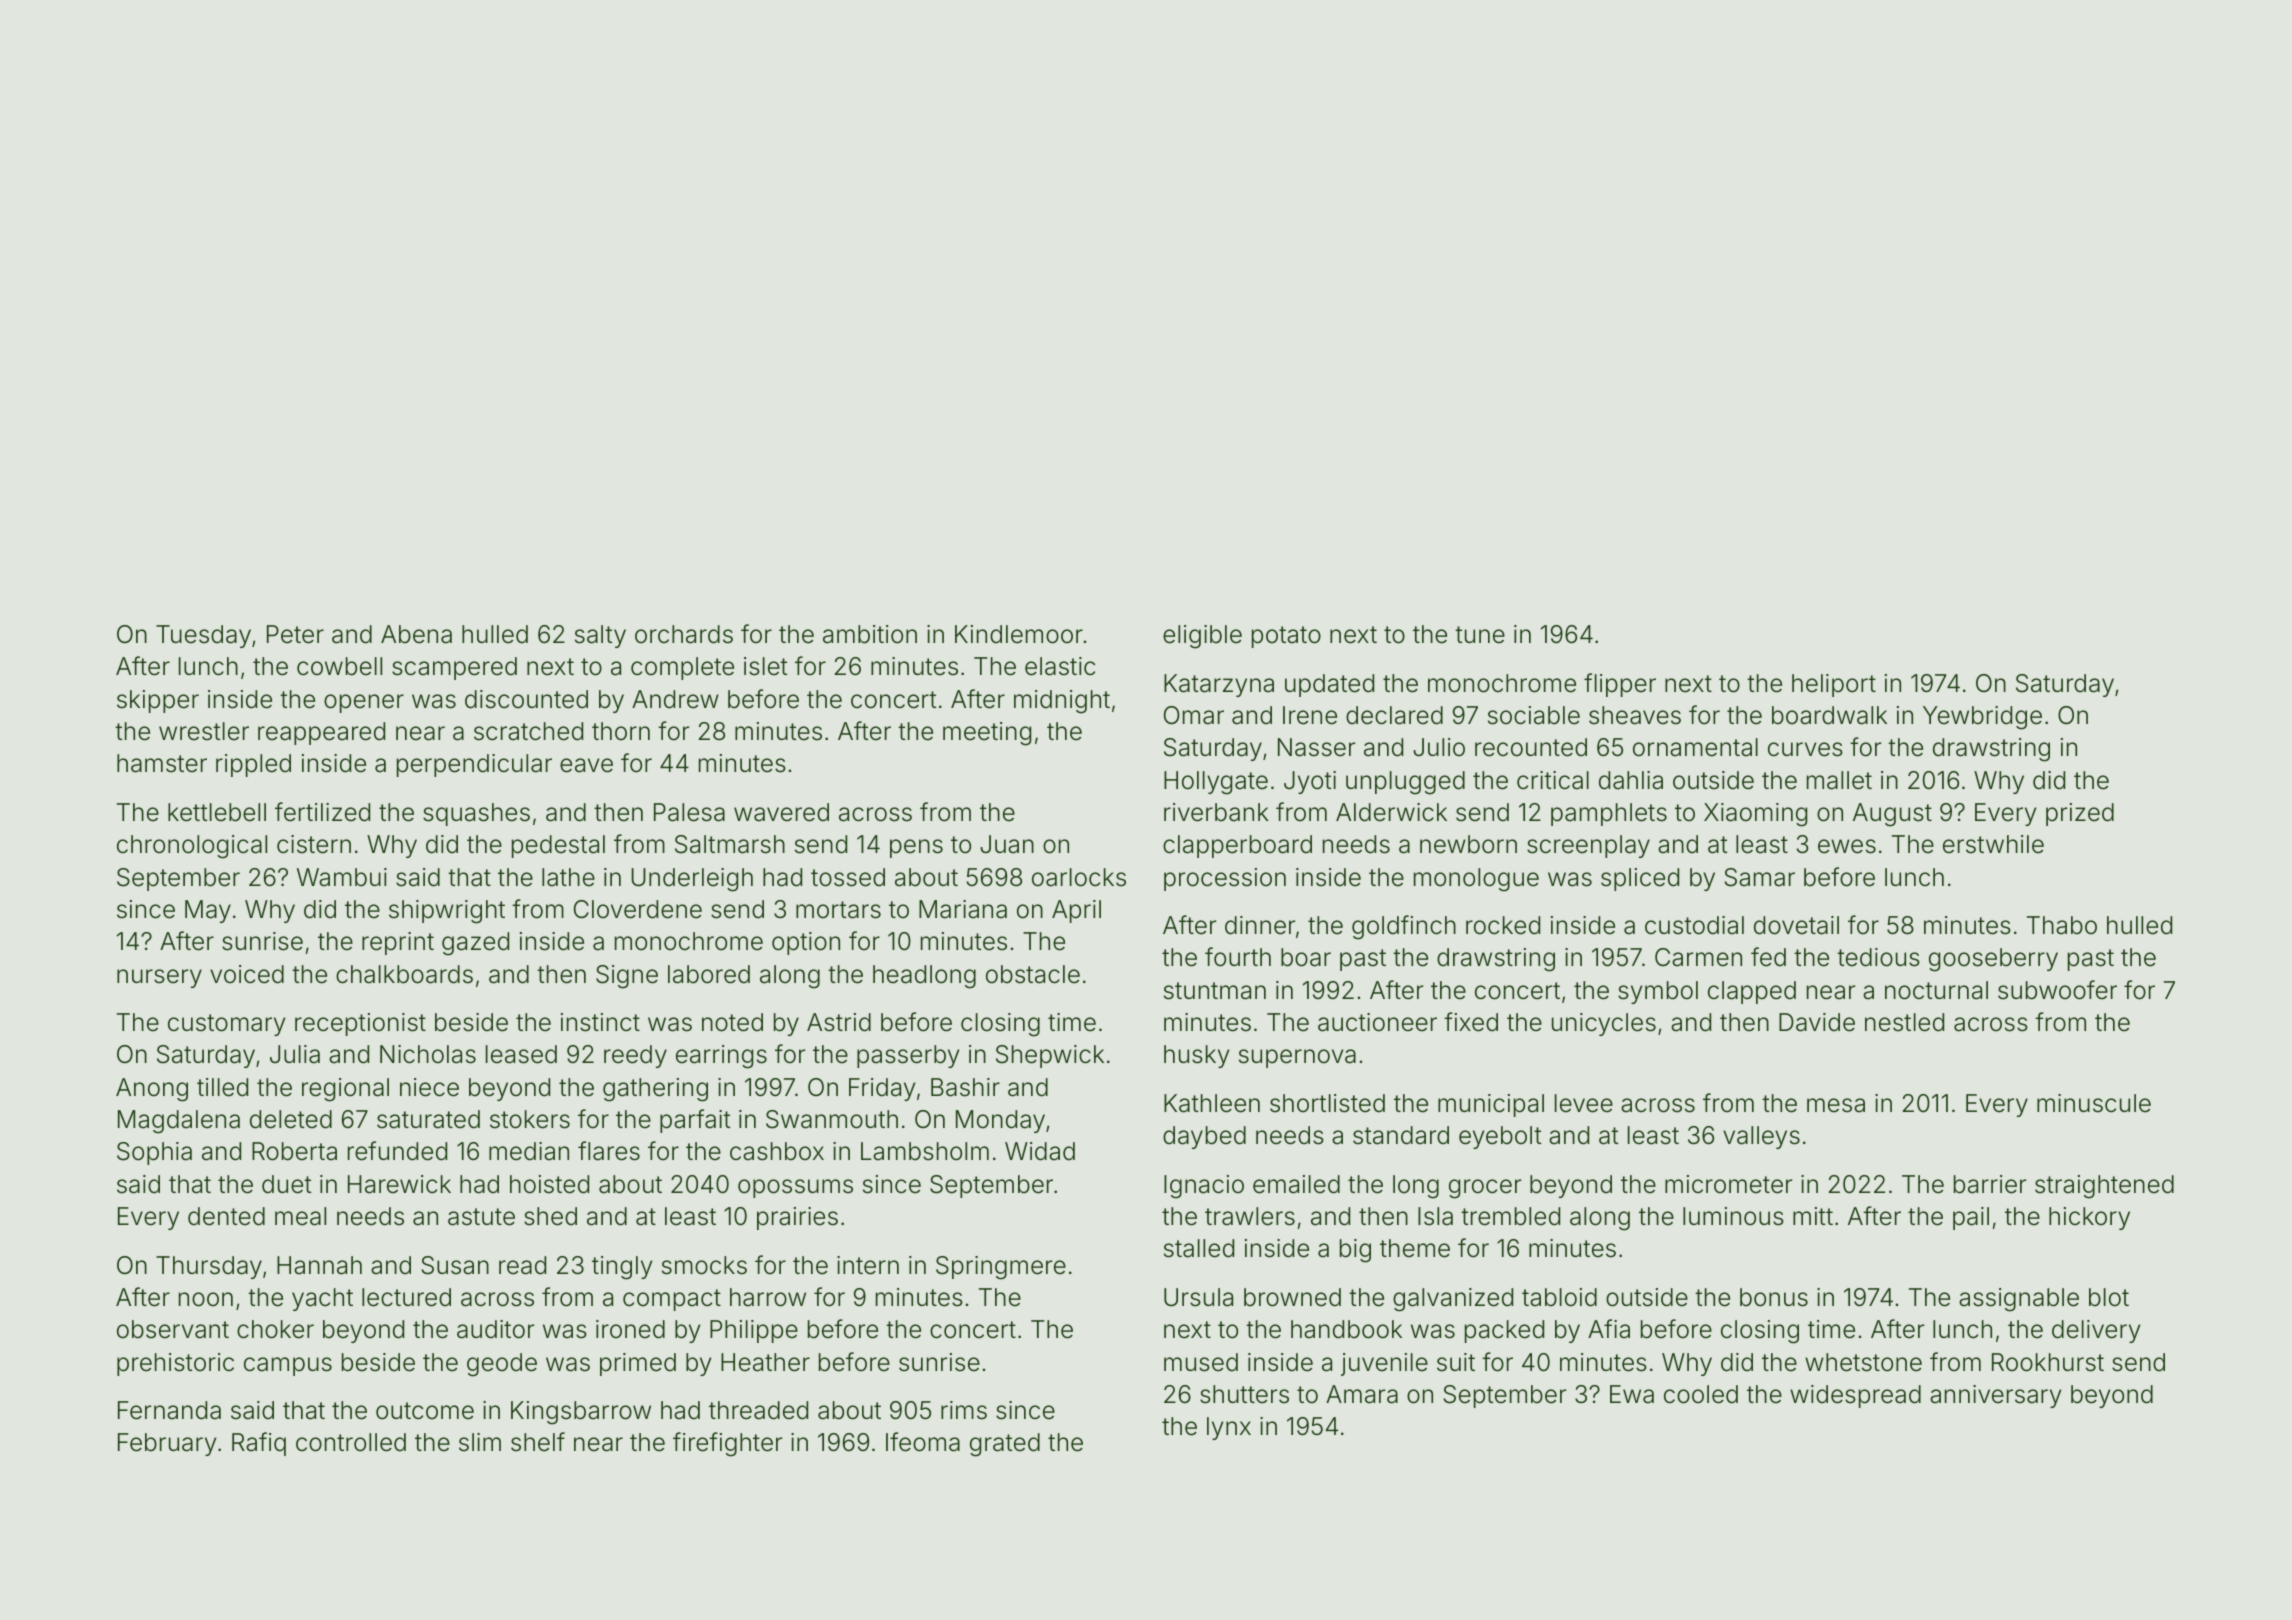  I want to click on complete, so click(682, 668).
